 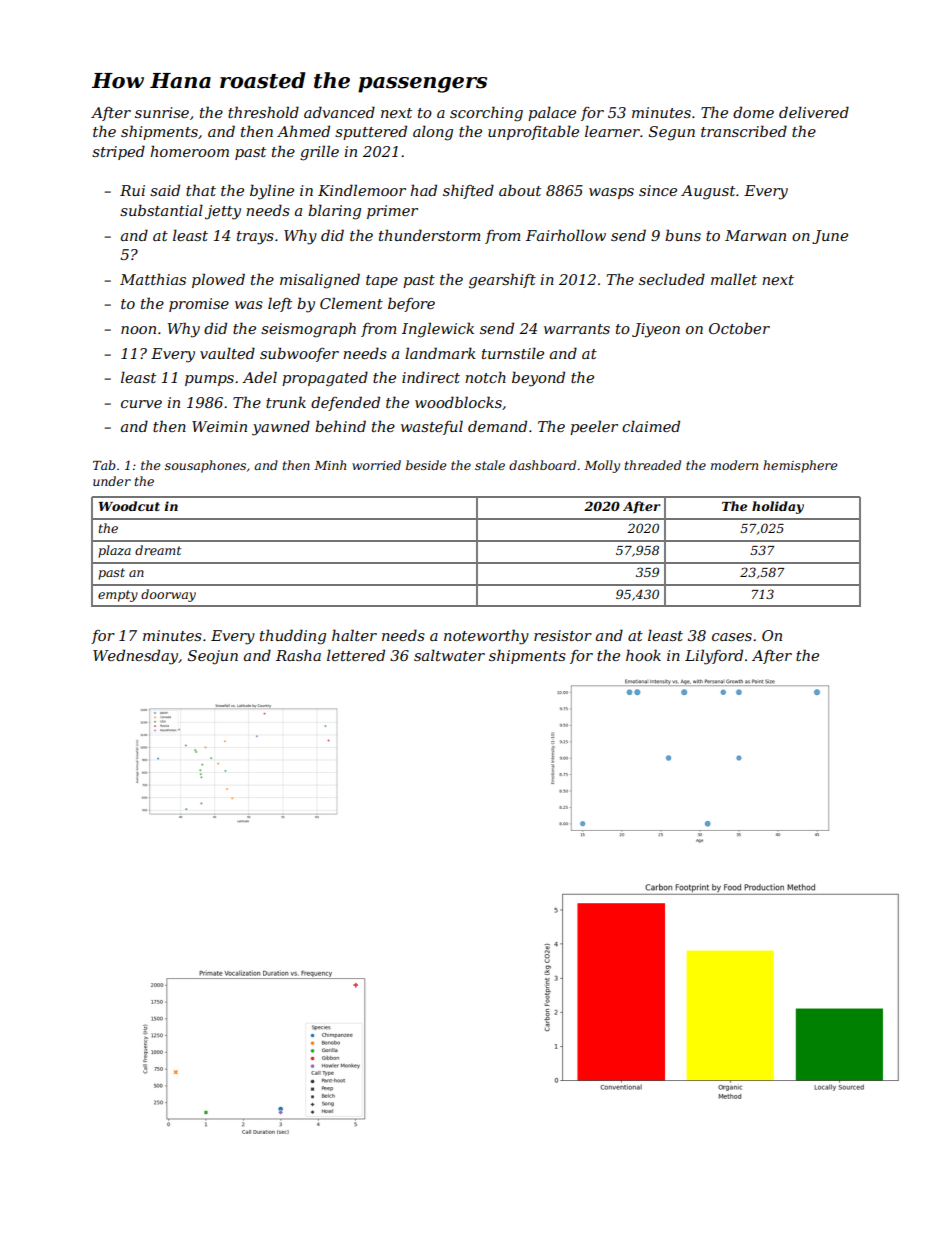 What do you see at coordinates (153, 279) in the screenshot?
I see `Matthias` at bounding box center [153, 279].
